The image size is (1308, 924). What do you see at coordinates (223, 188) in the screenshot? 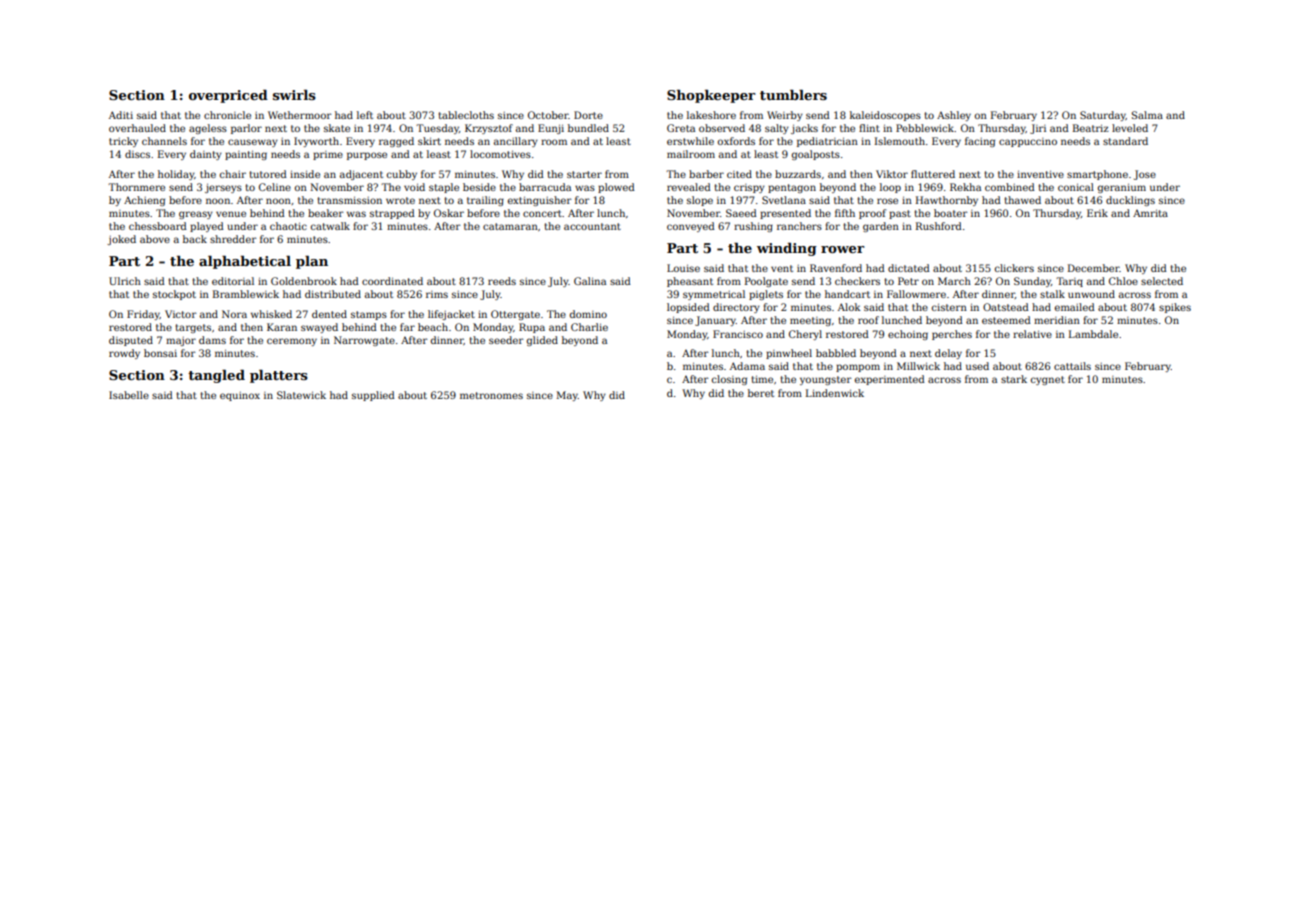
I see `jerseys` at bounding box center [223, 188].
